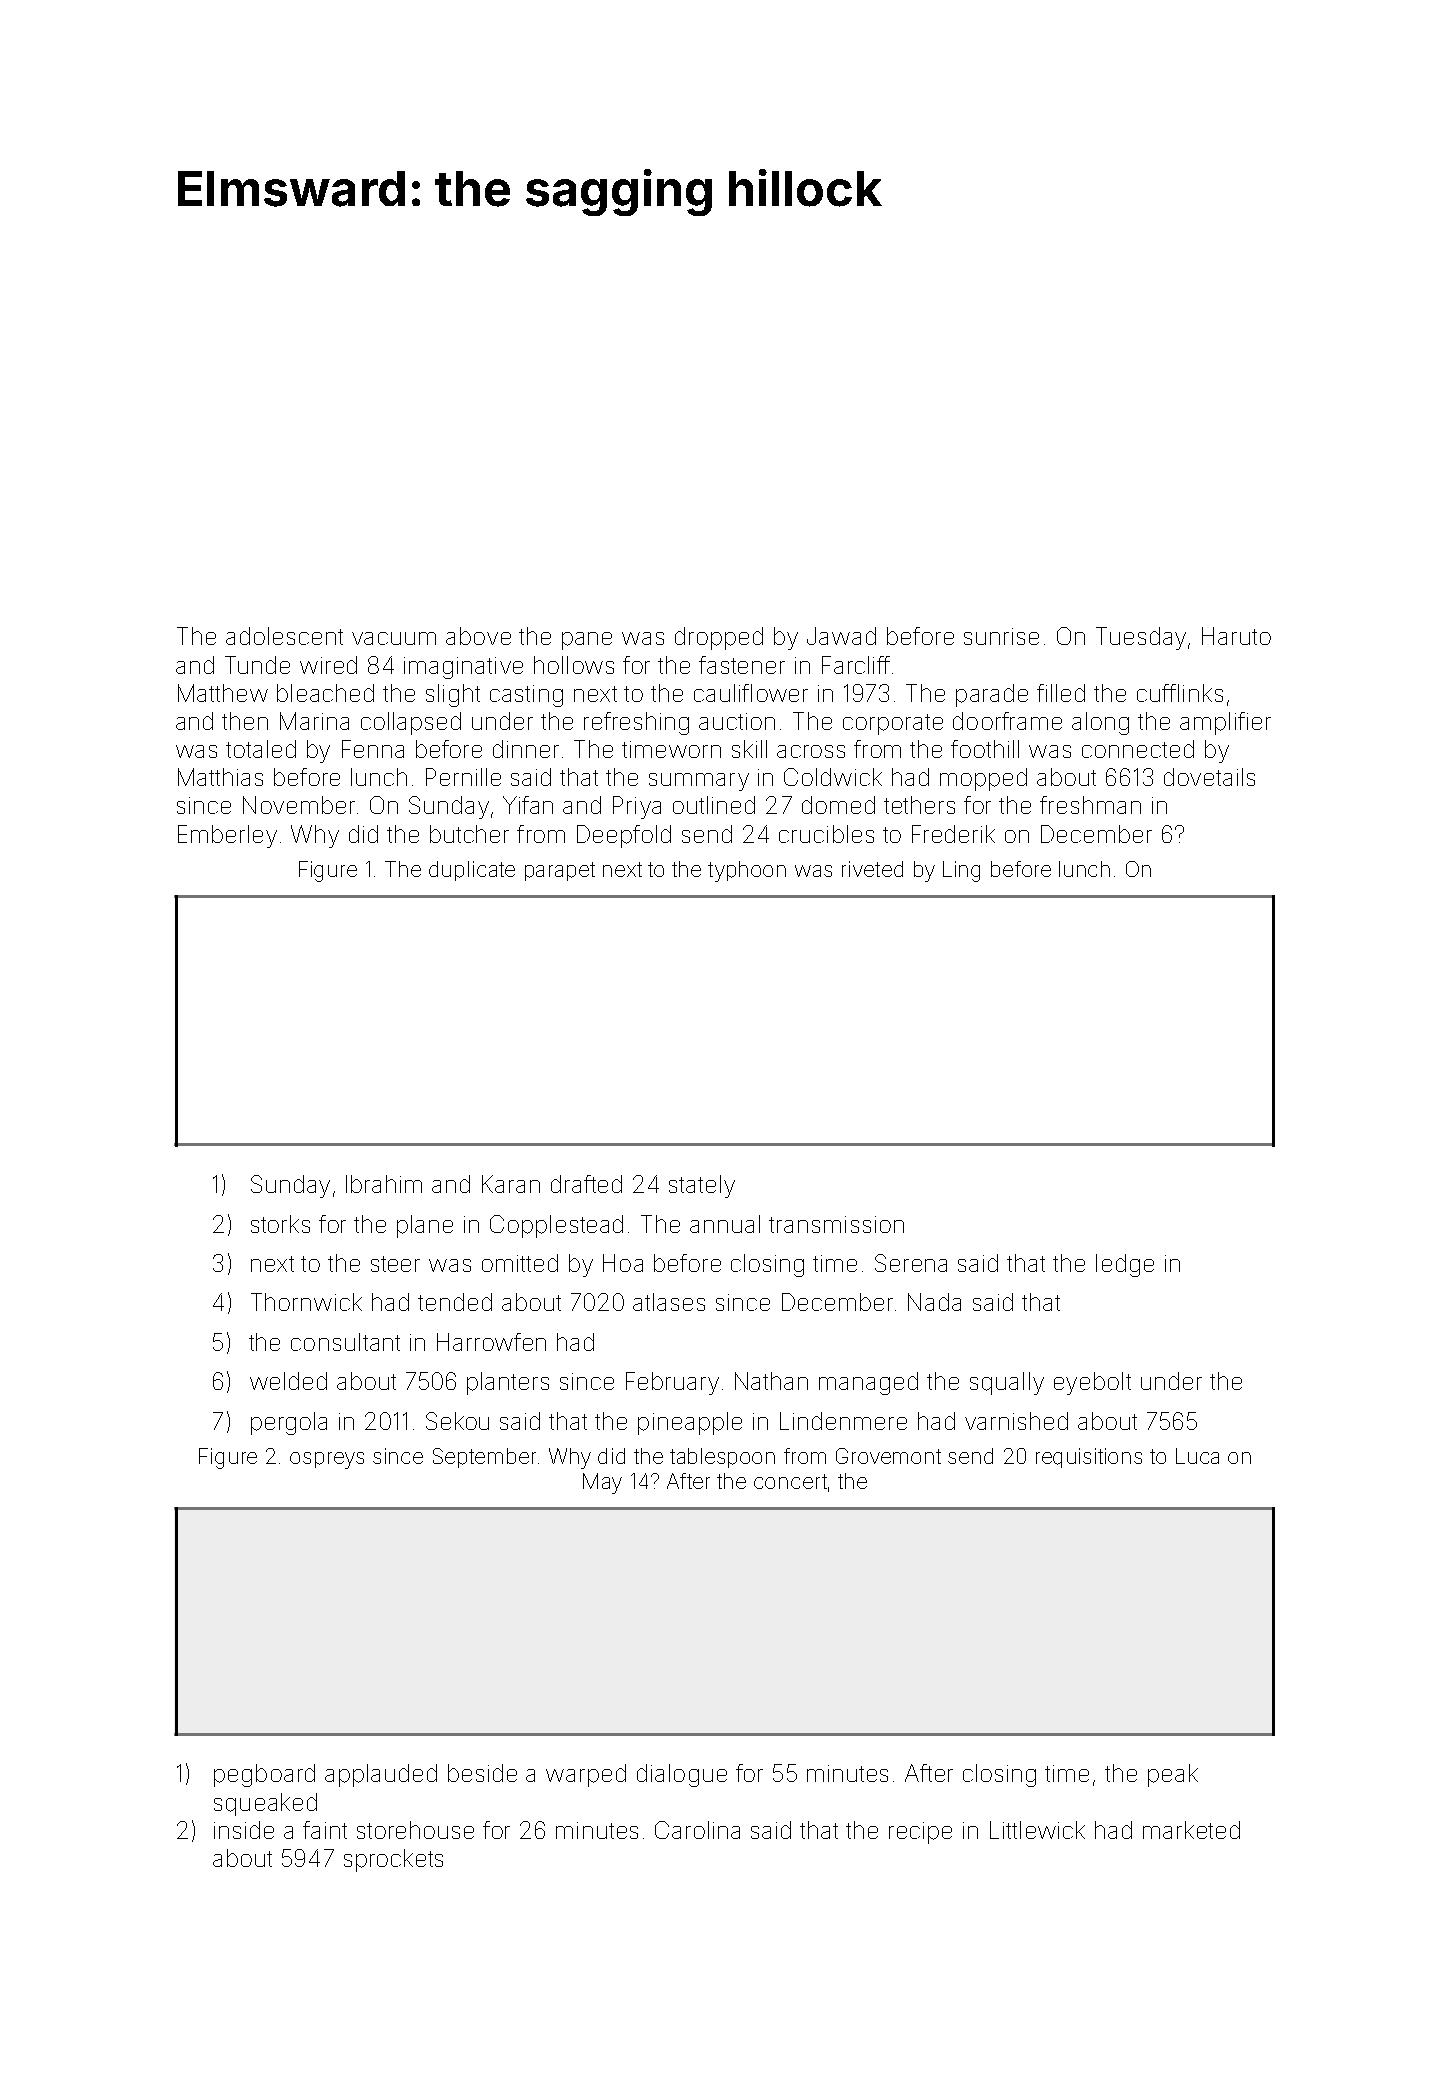 The width and height of the page is (1450, 2100). What do you see at coordinates (1191, 1830) in the page?
I see `marketed` at bounding box center [1191, 1830].
